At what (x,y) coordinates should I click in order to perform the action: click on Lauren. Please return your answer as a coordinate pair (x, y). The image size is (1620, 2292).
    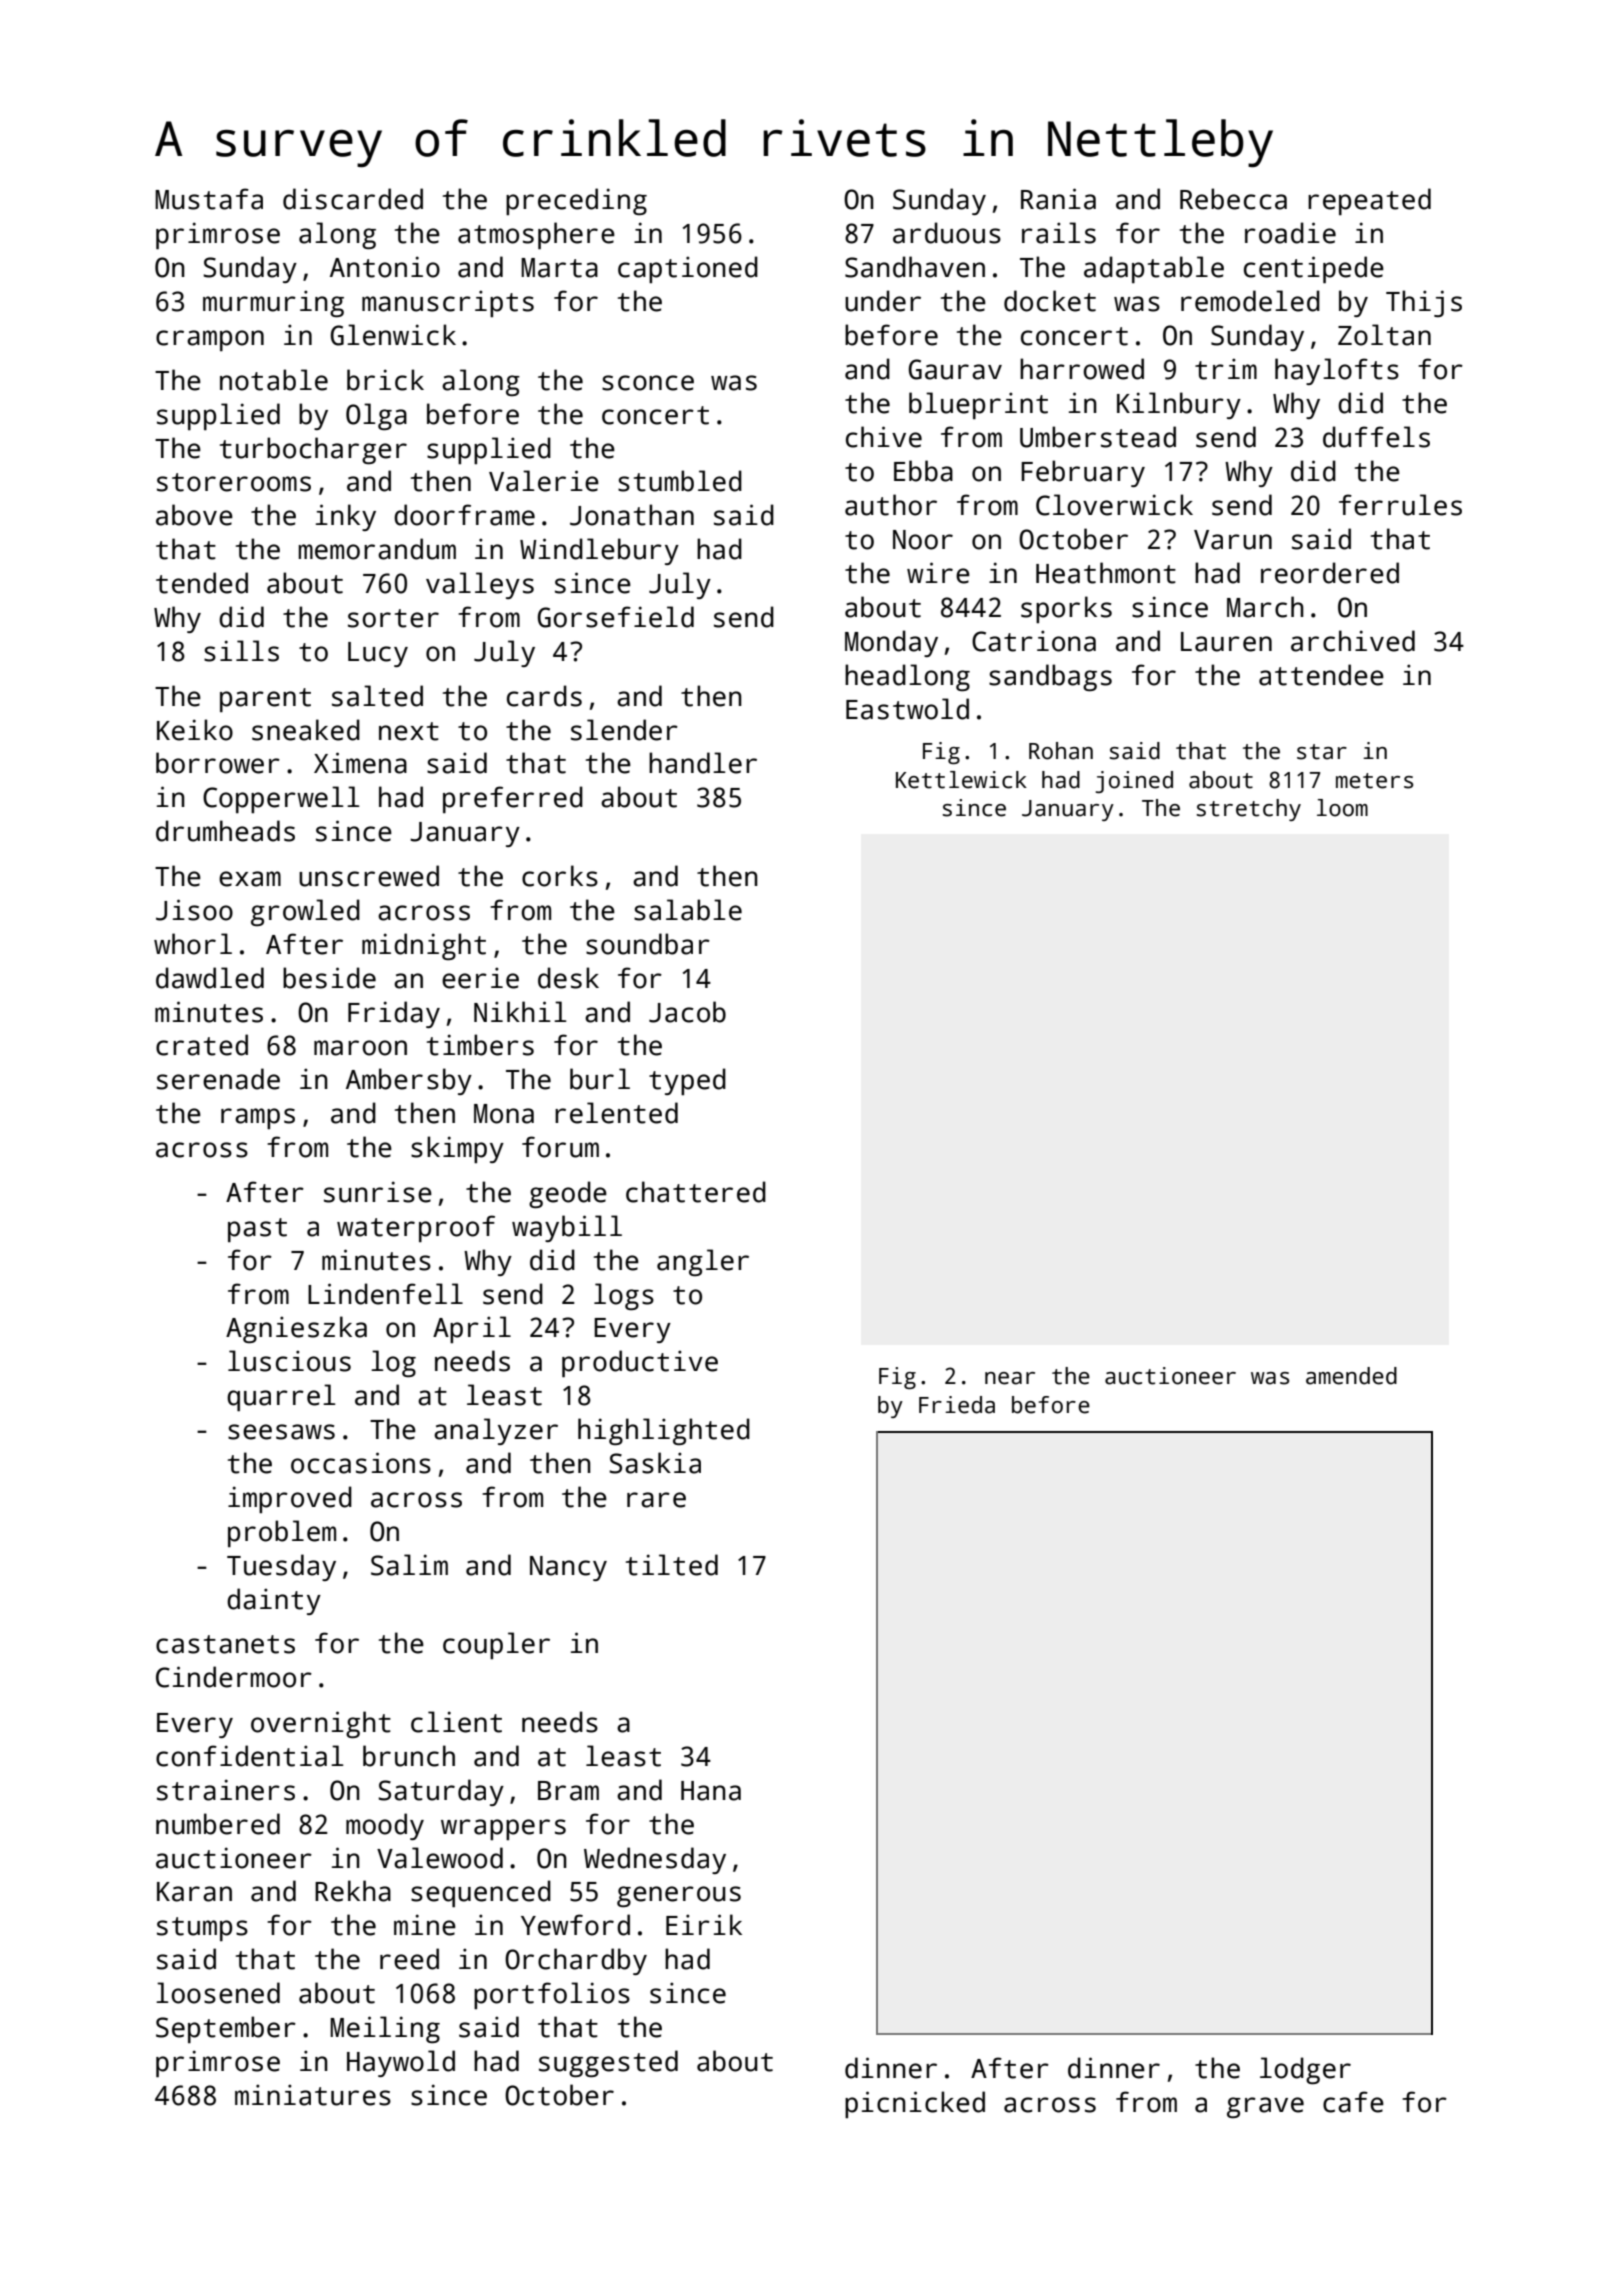
    Looking at the image, I should click on (1226, 642).
